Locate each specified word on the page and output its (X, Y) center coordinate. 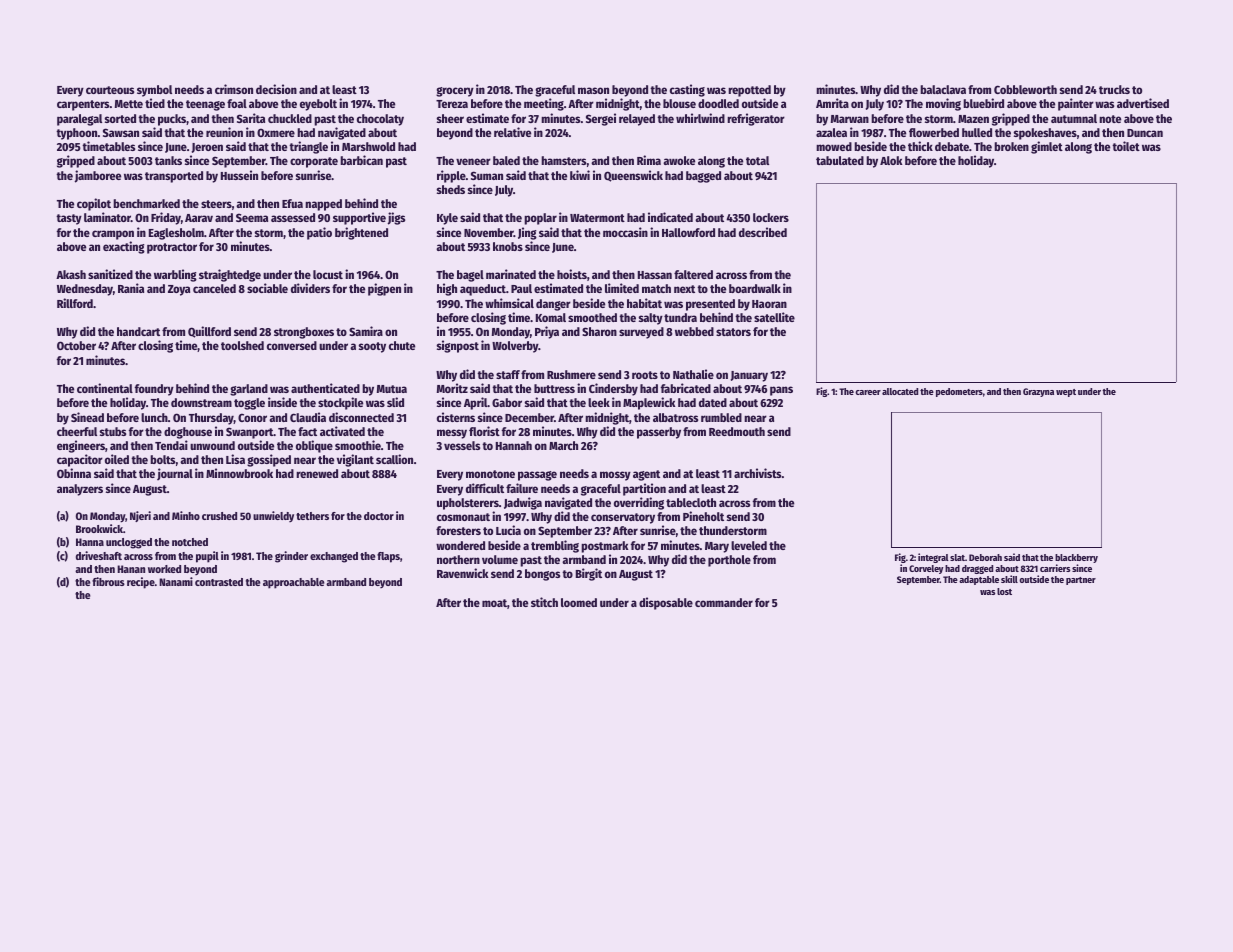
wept (1066, 393)
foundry (154, 390)
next (684, 289)
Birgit (589, 574)
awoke (679, 160)
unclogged (129, 543)
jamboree (98, 176)
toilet (1126, 146)
